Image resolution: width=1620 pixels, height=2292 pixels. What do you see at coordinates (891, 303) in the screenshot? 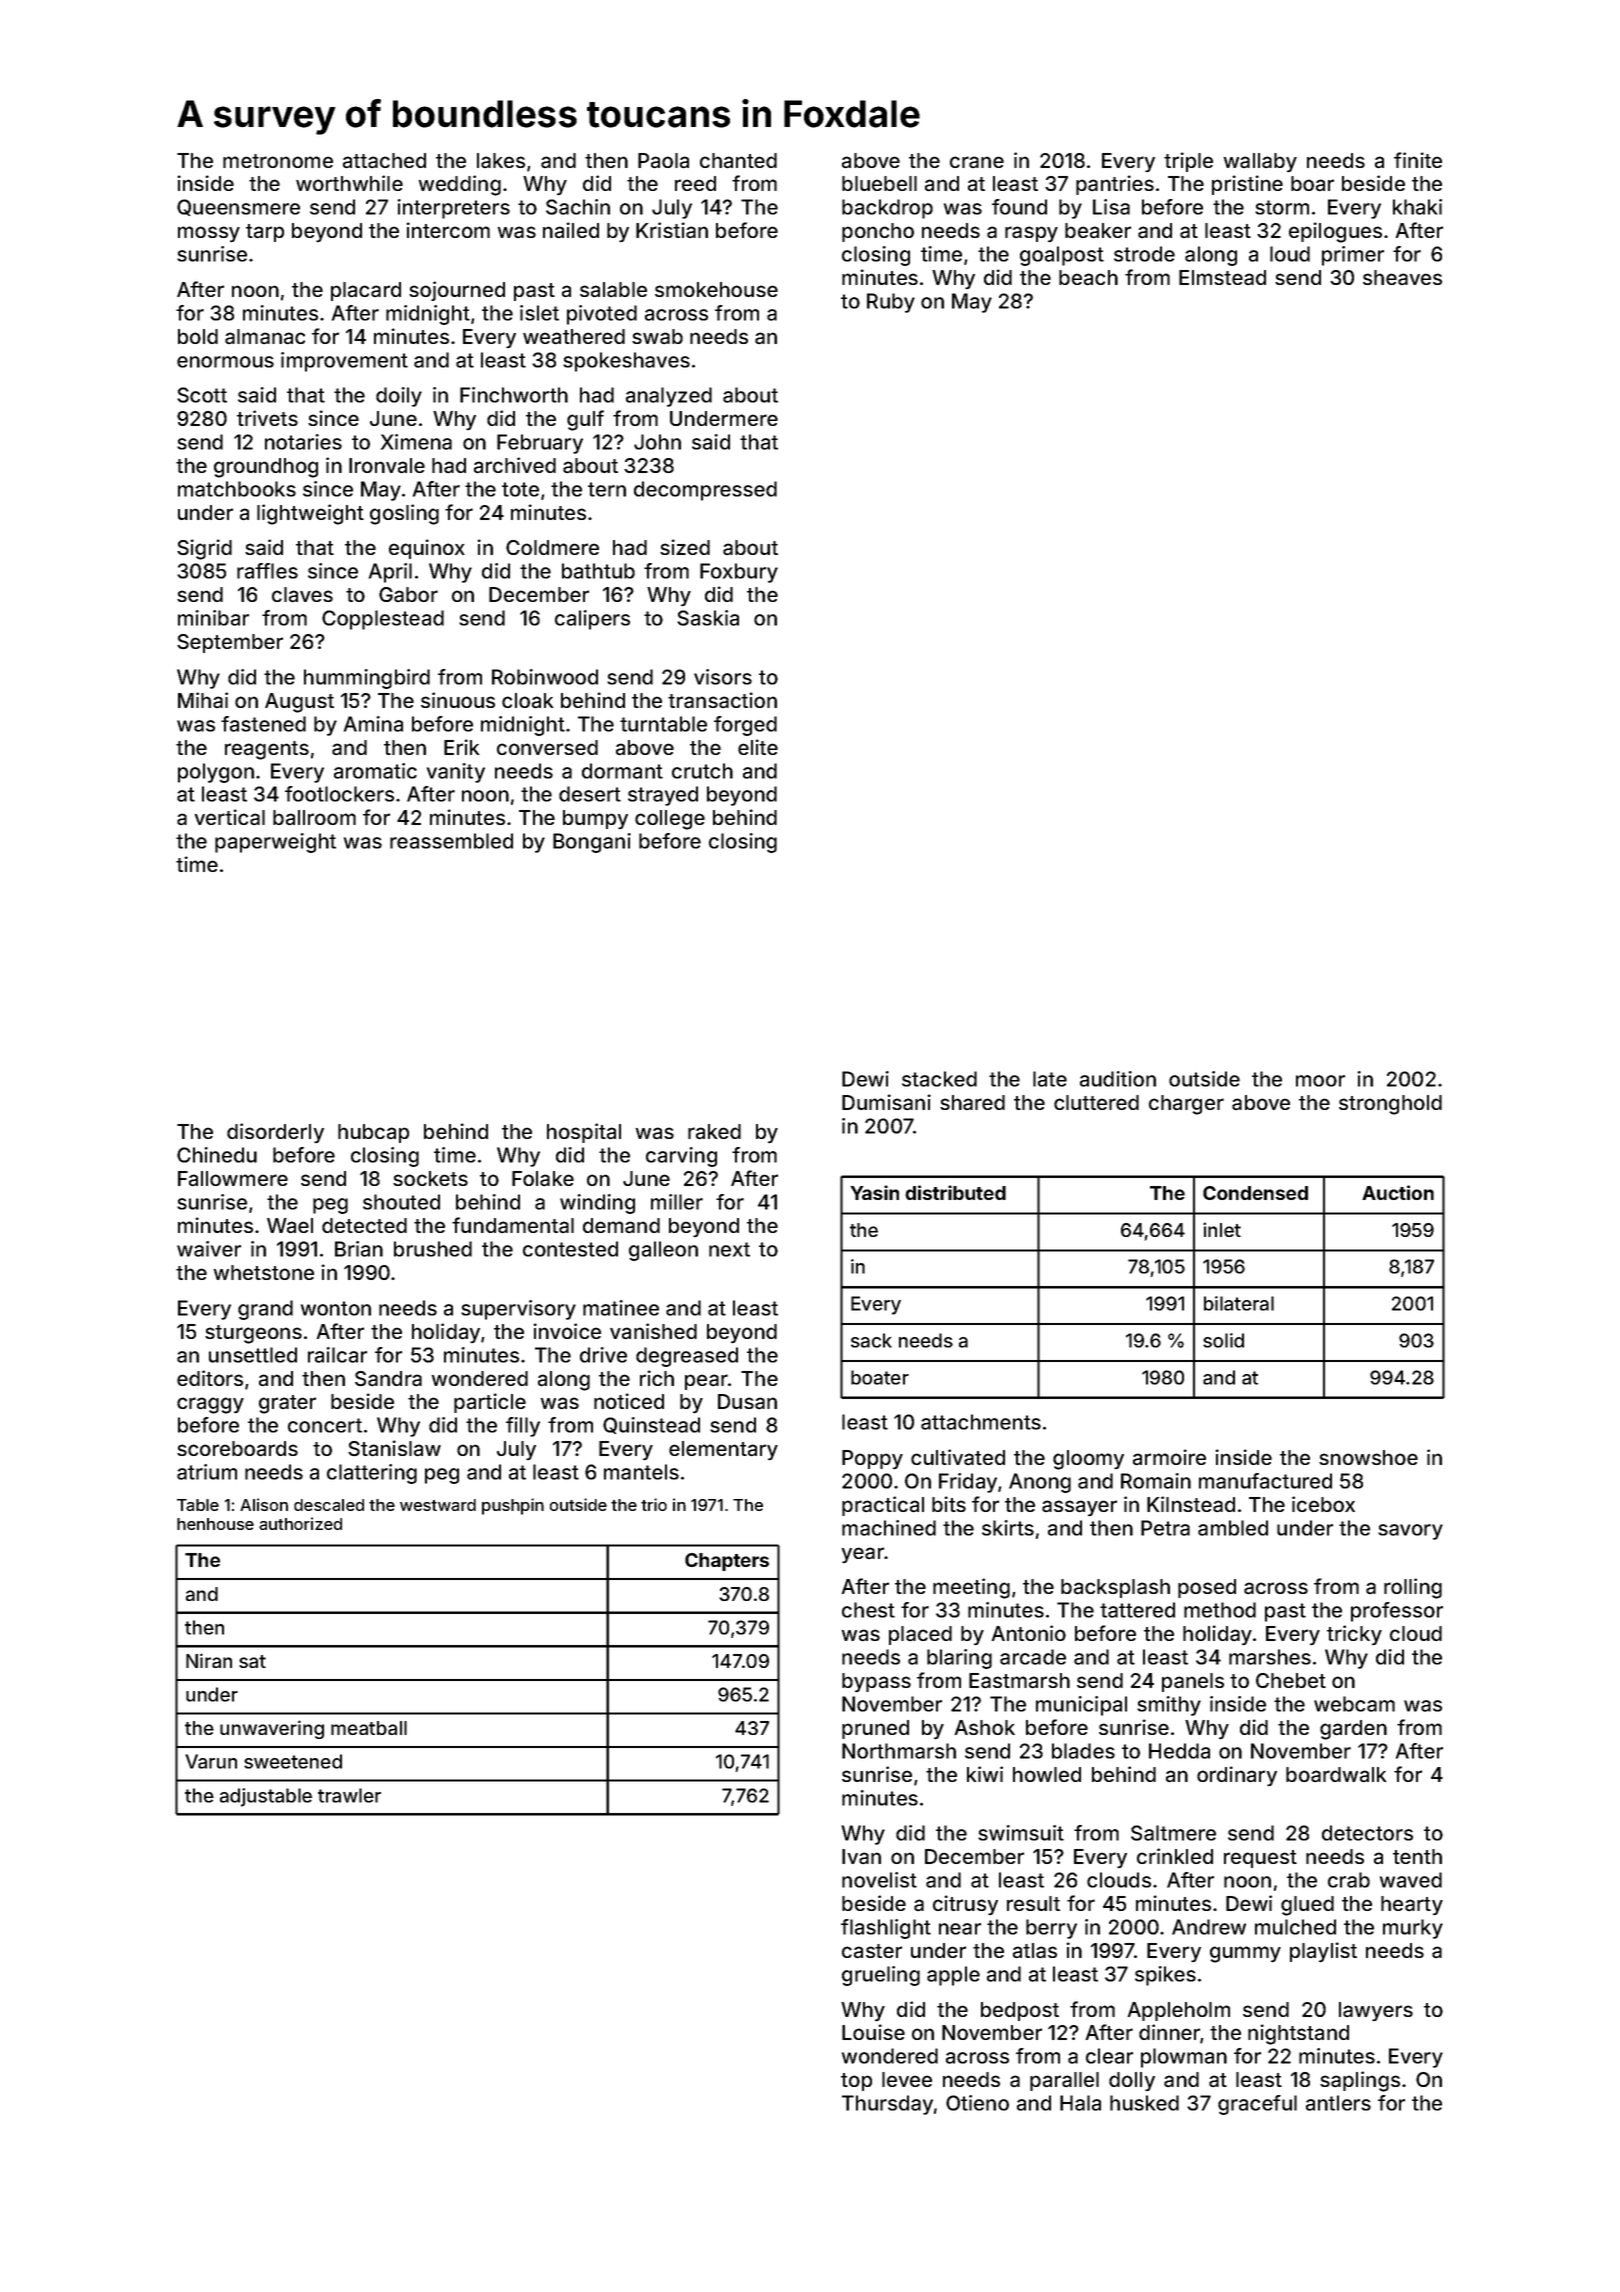
I see `Ruby` at bounding box center [891, 303].
